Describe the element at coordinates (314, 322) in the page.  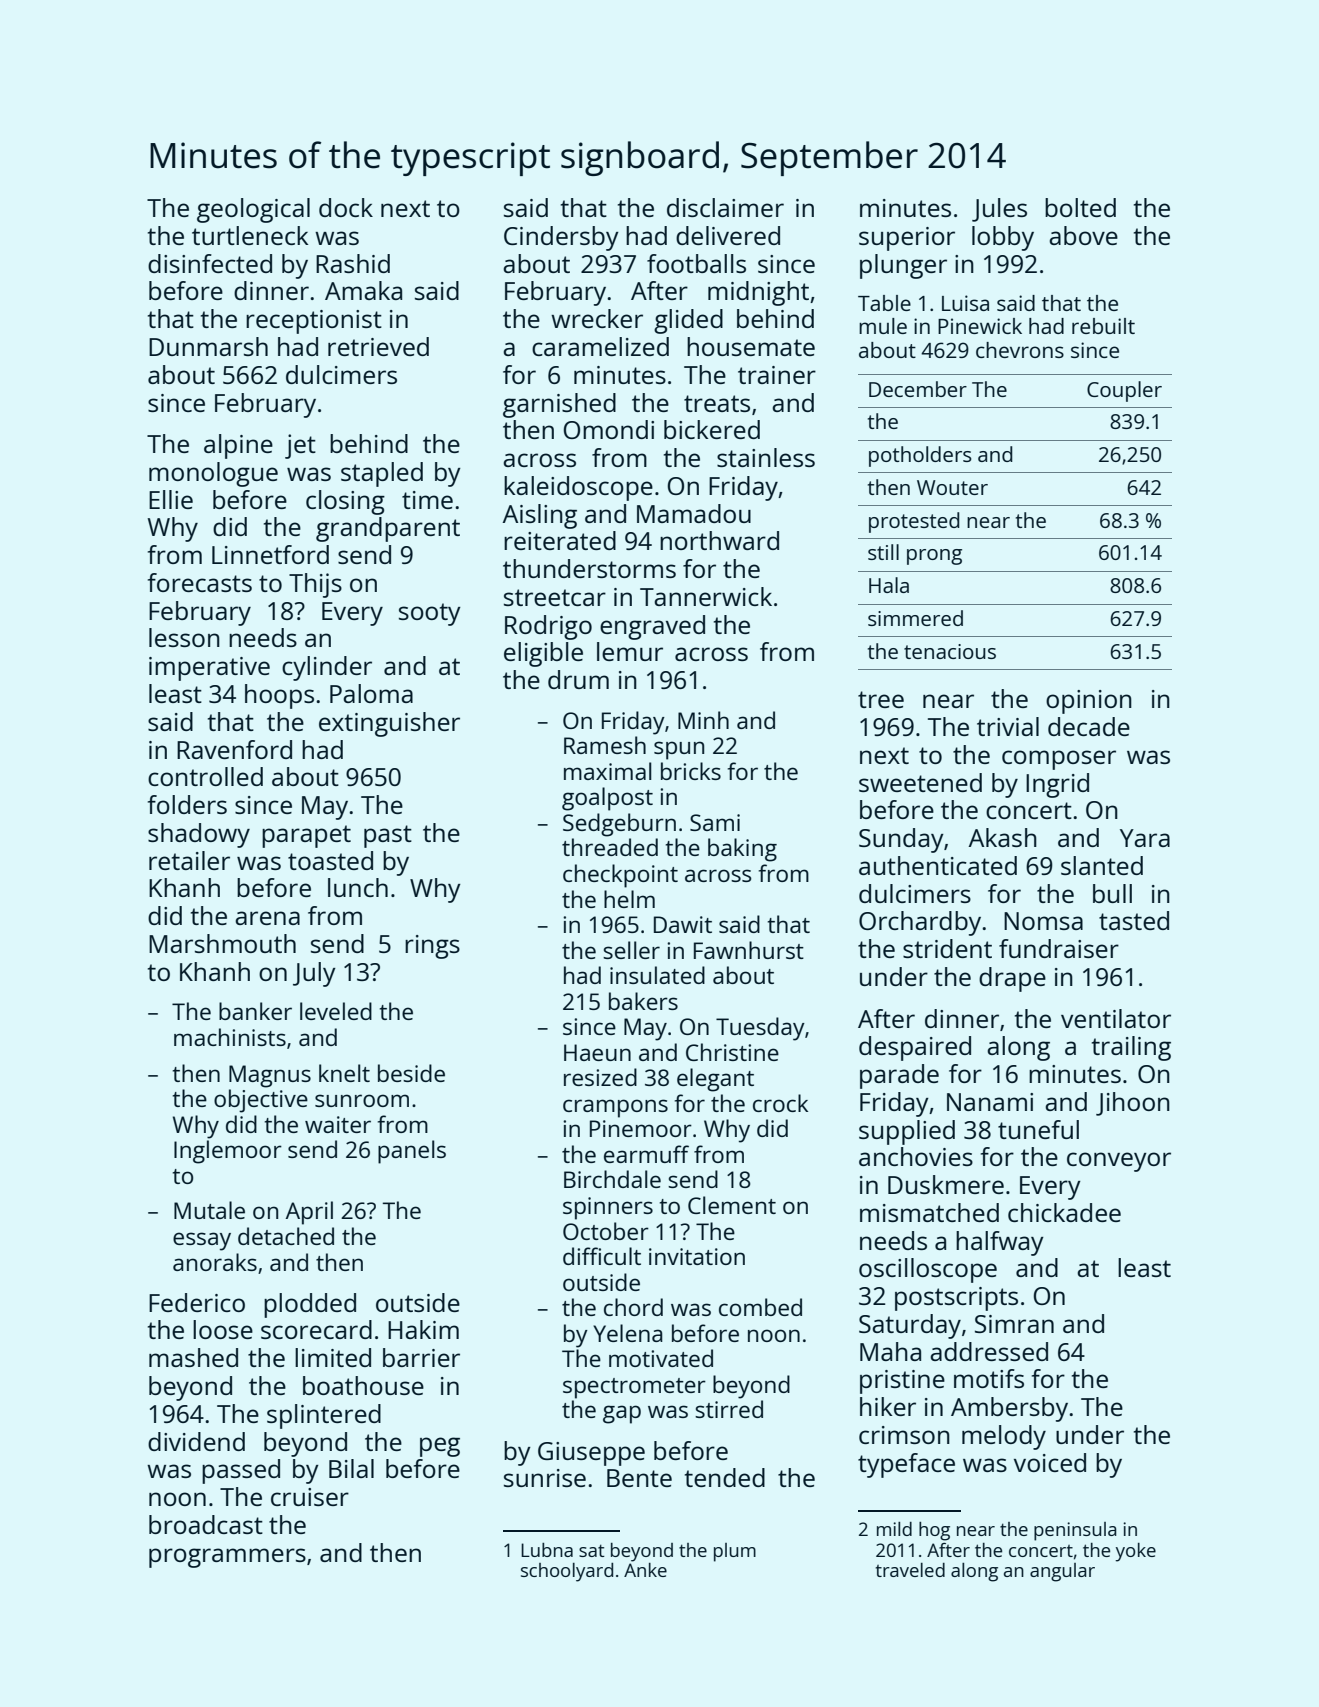
I see `receptionist` at that location.
